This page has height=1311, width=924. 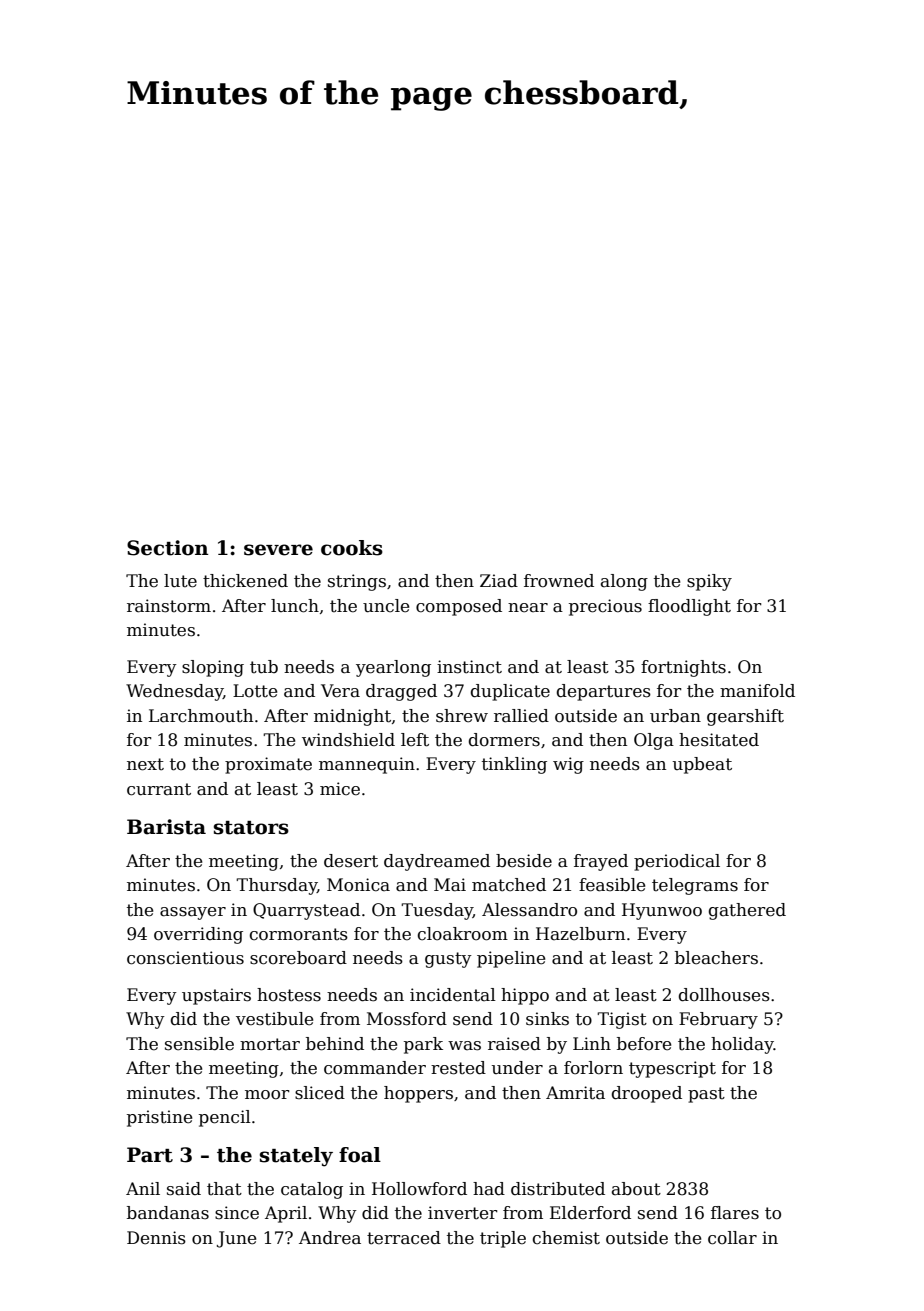 I want to click on beside, so click(x=524, y=861).
